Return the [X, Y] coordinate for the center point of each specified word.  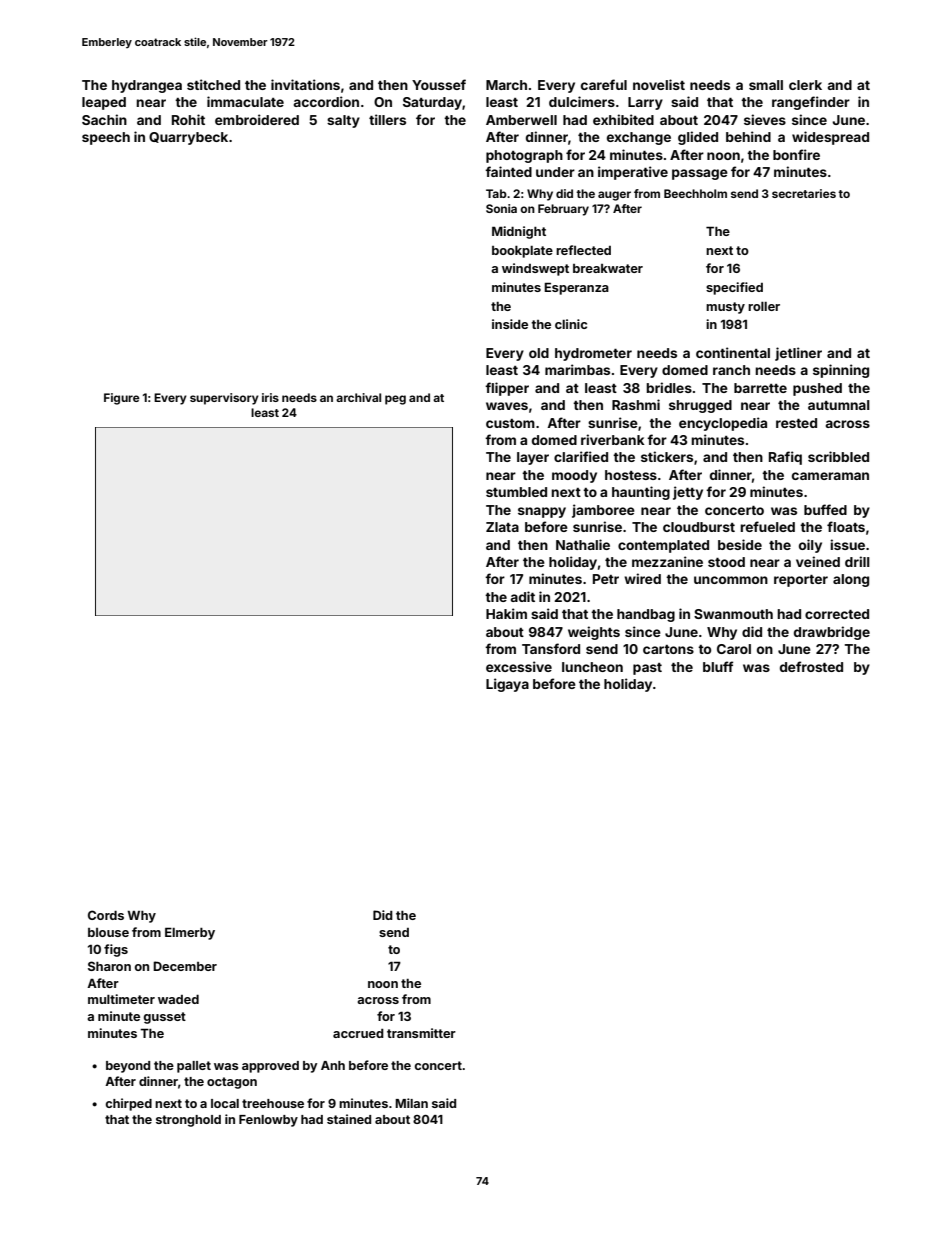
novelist [659, 84]
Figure [122, 399]
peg [395, 400]
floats [846, 526]
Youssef [439, 84]
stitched [213, 84]
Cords [106, 915]
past [647, 669]
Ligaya [507, 685]
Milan [411, 1103]
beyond [128, 1067]
